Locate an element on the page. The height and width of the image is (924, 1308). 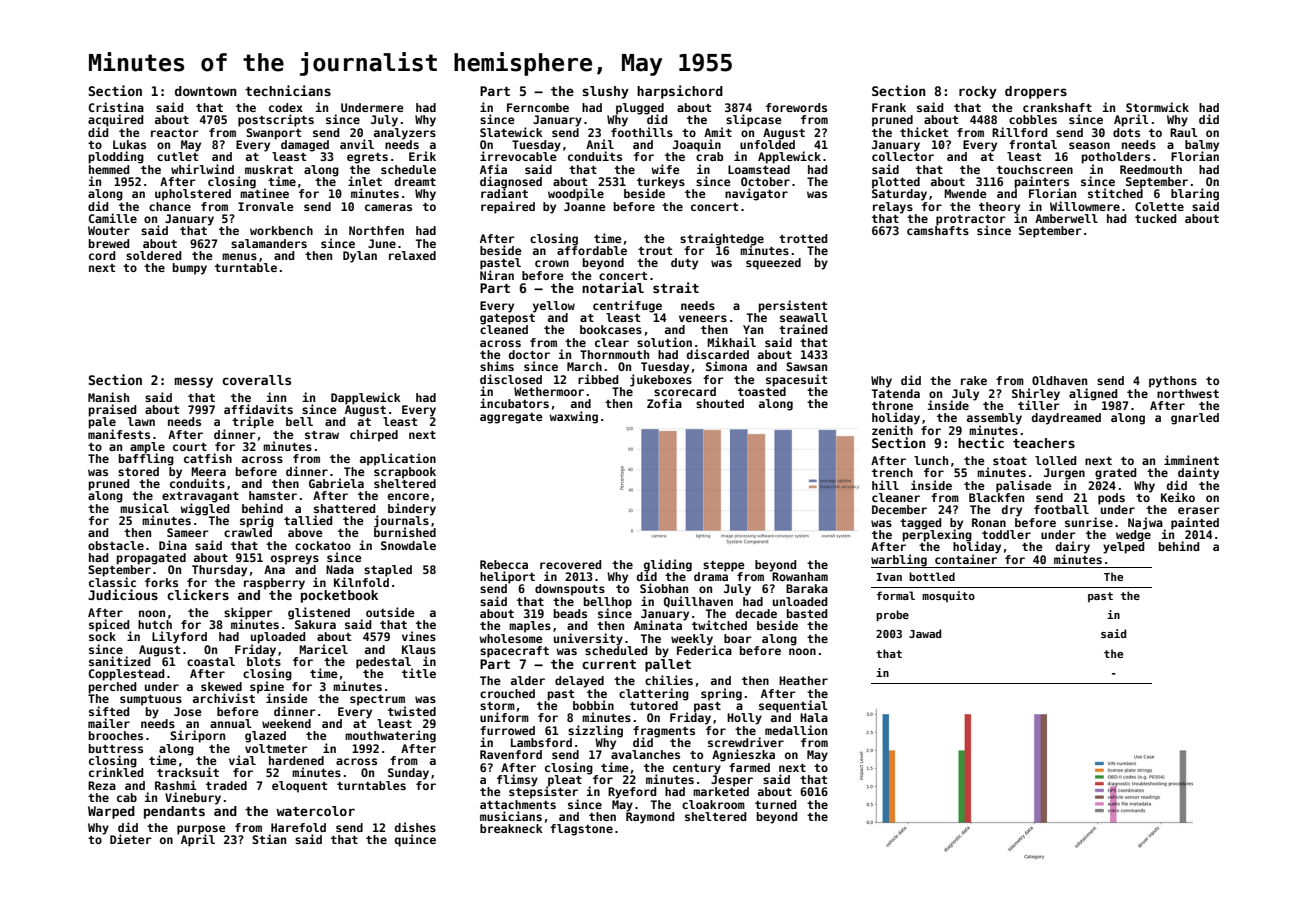
camshafts is located at coordinates (938, 230).
